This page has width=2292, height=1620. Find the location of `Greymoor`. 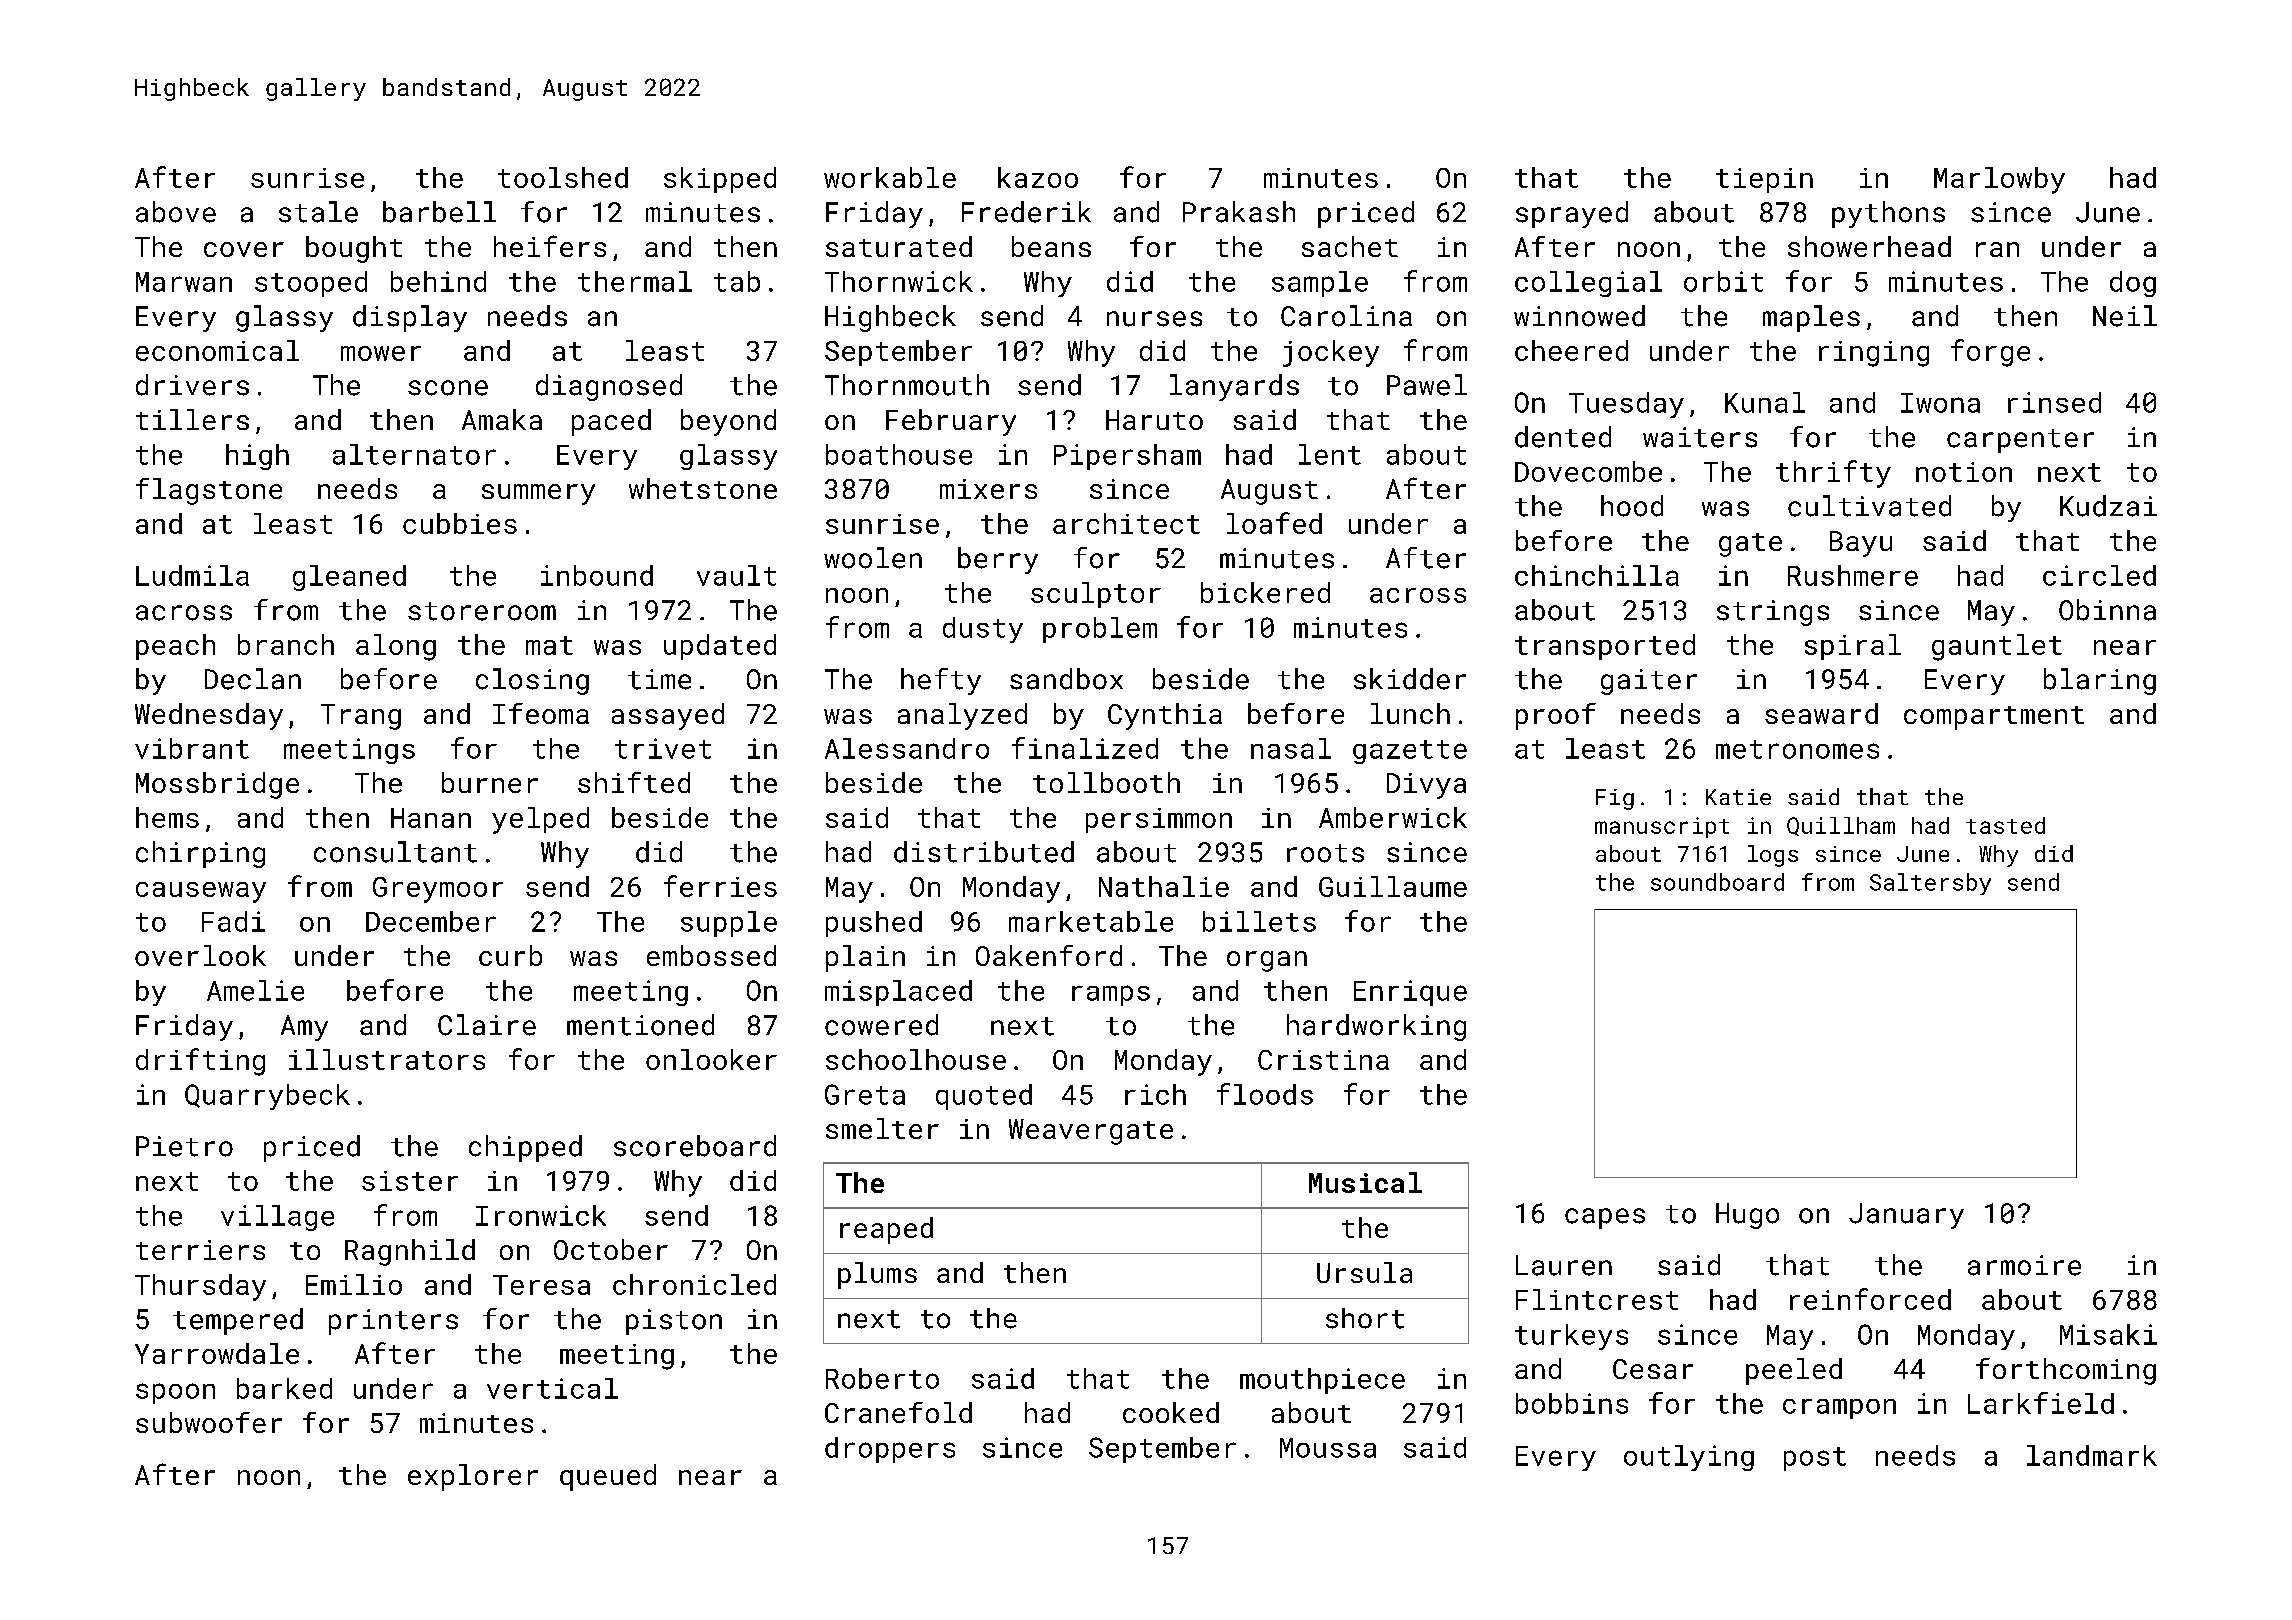

Greymoor is located at coordinates (438, 890).
